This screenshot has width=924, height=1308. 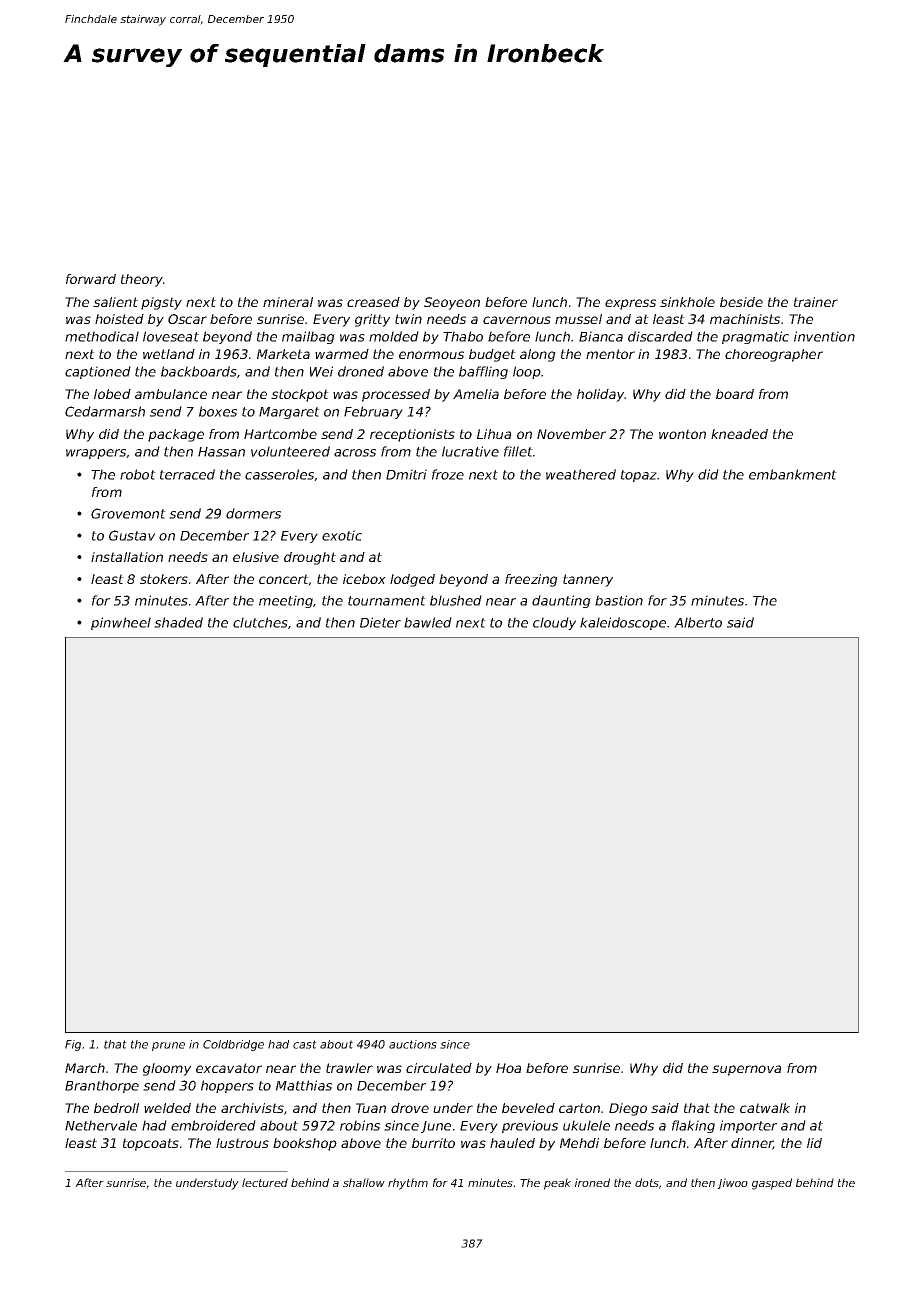 What do you see at coordinates (168, 1046) in the screenshot?
I see `prune` at bounding box center [168, 1046].
